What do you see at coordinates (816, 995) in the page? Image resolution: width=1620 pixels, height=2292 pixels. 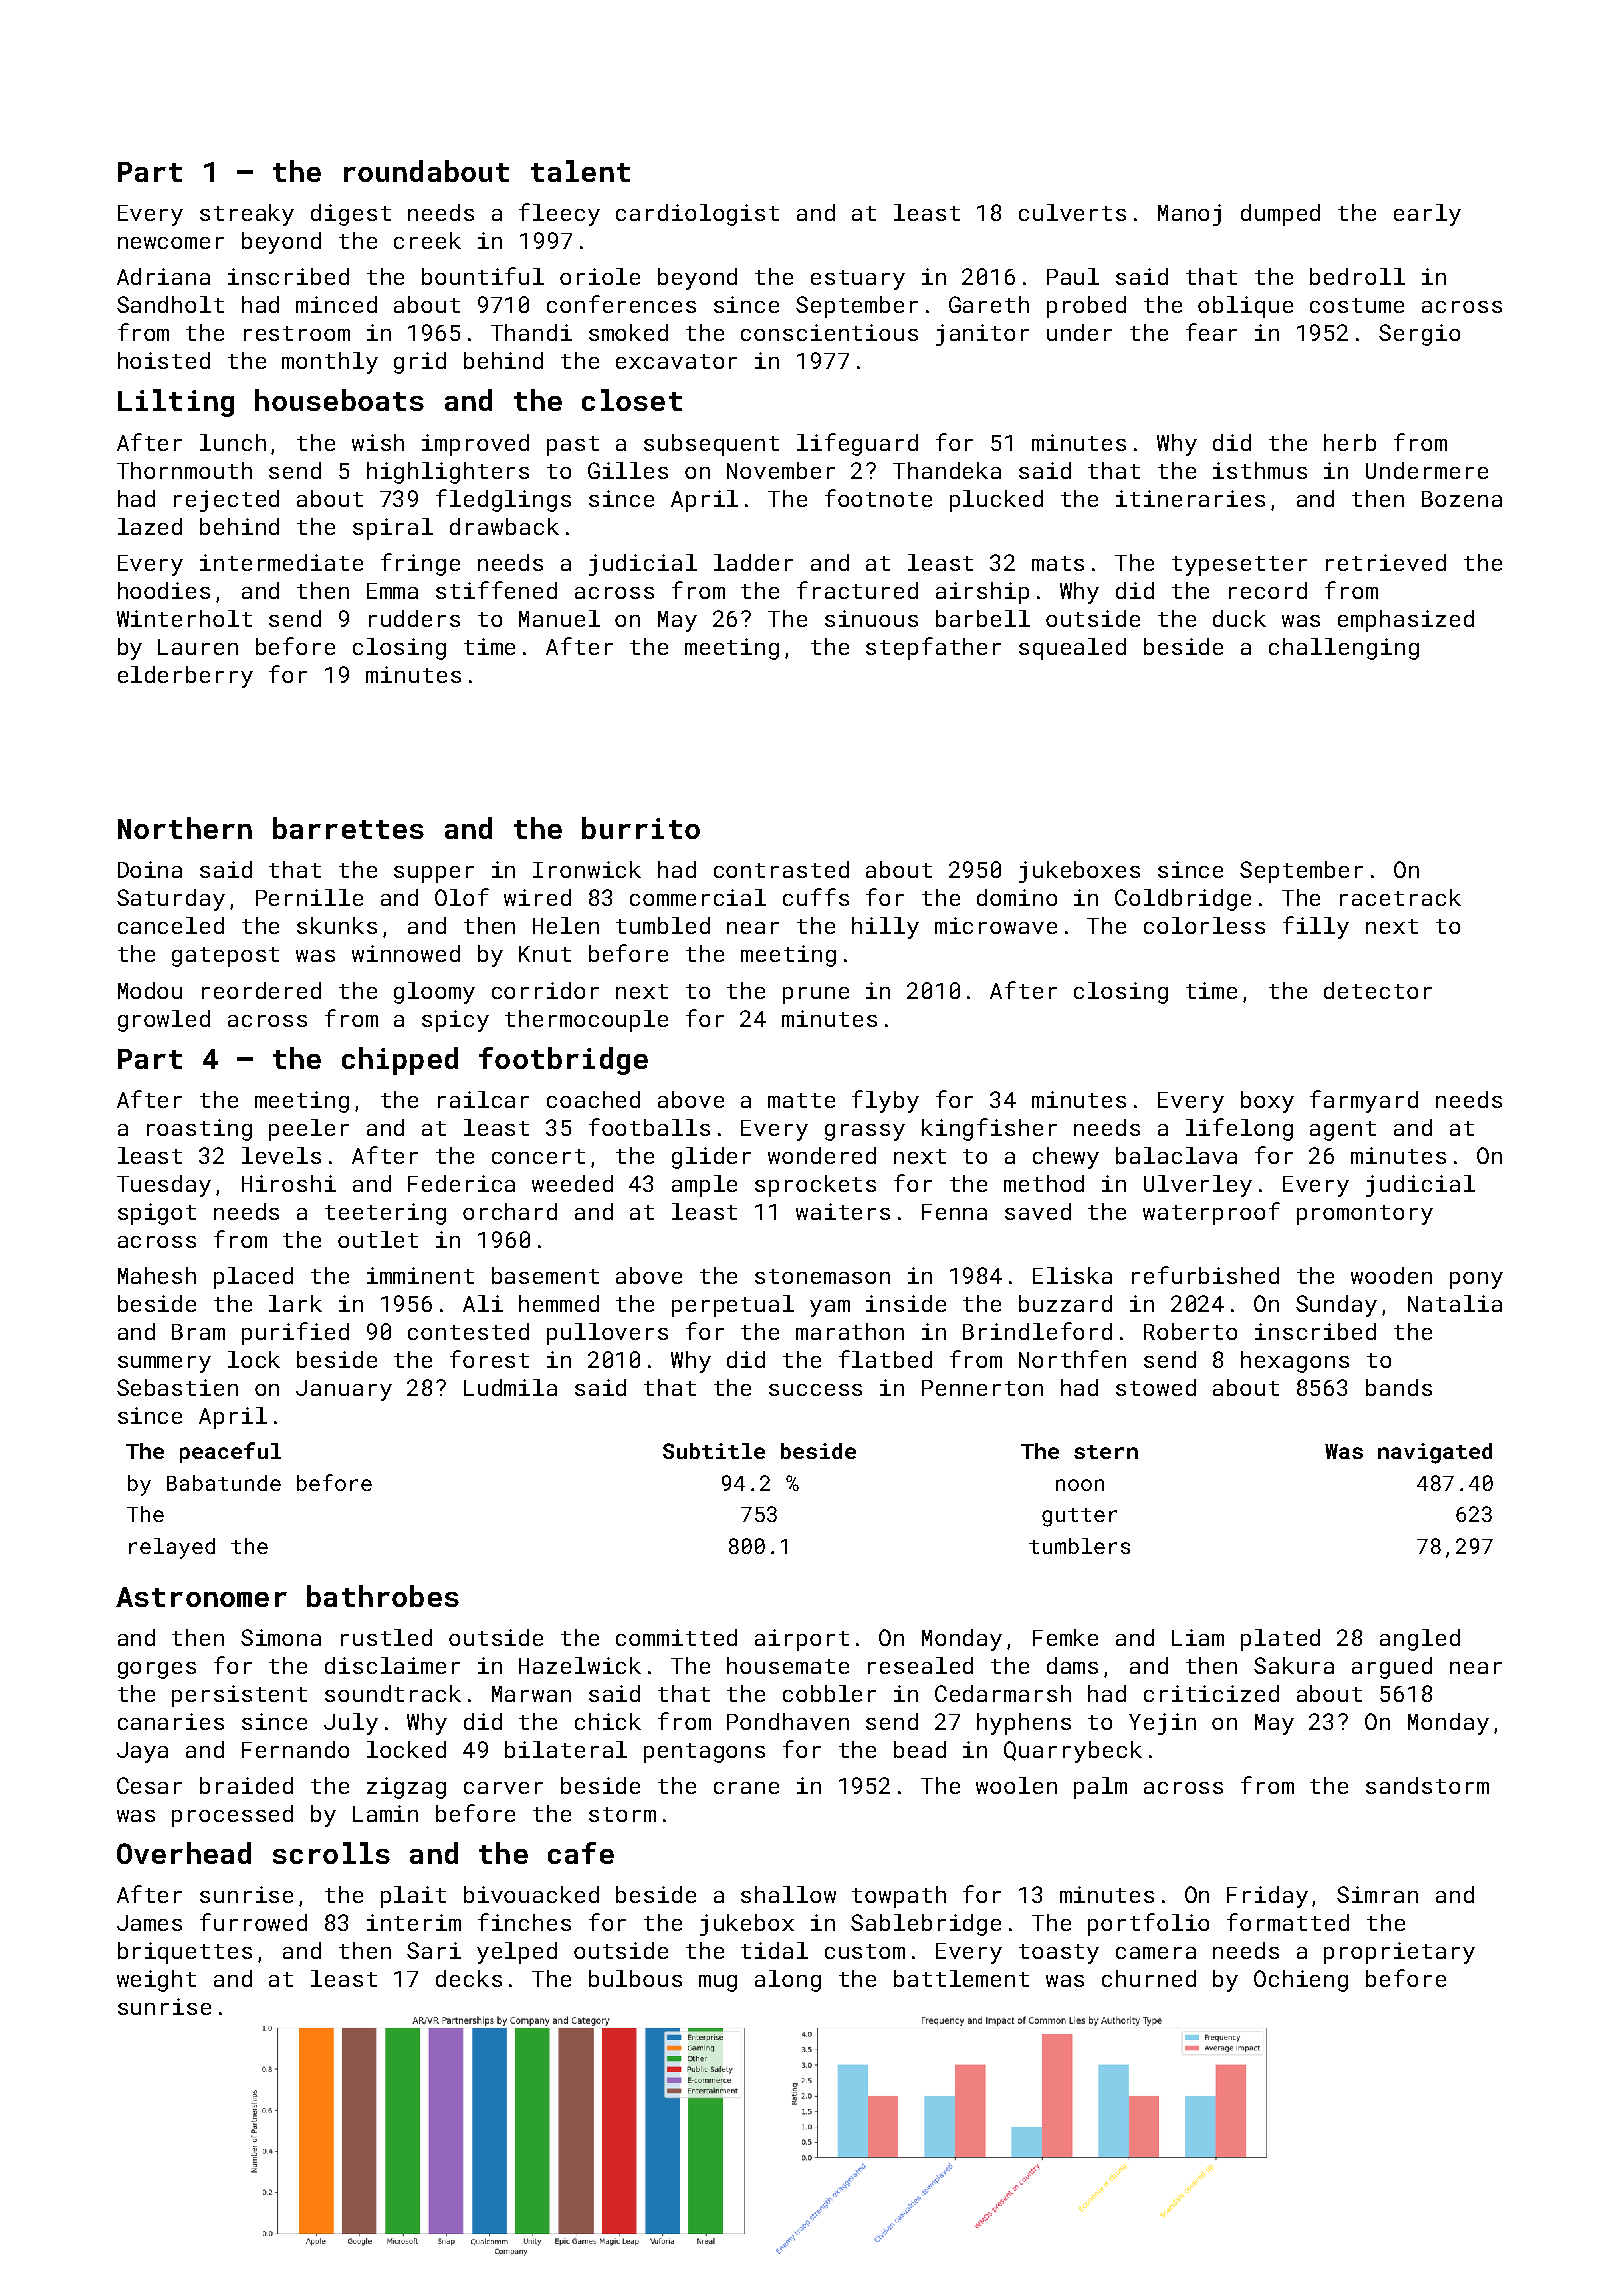 I see `prune` at bounding box center [816, 995].
